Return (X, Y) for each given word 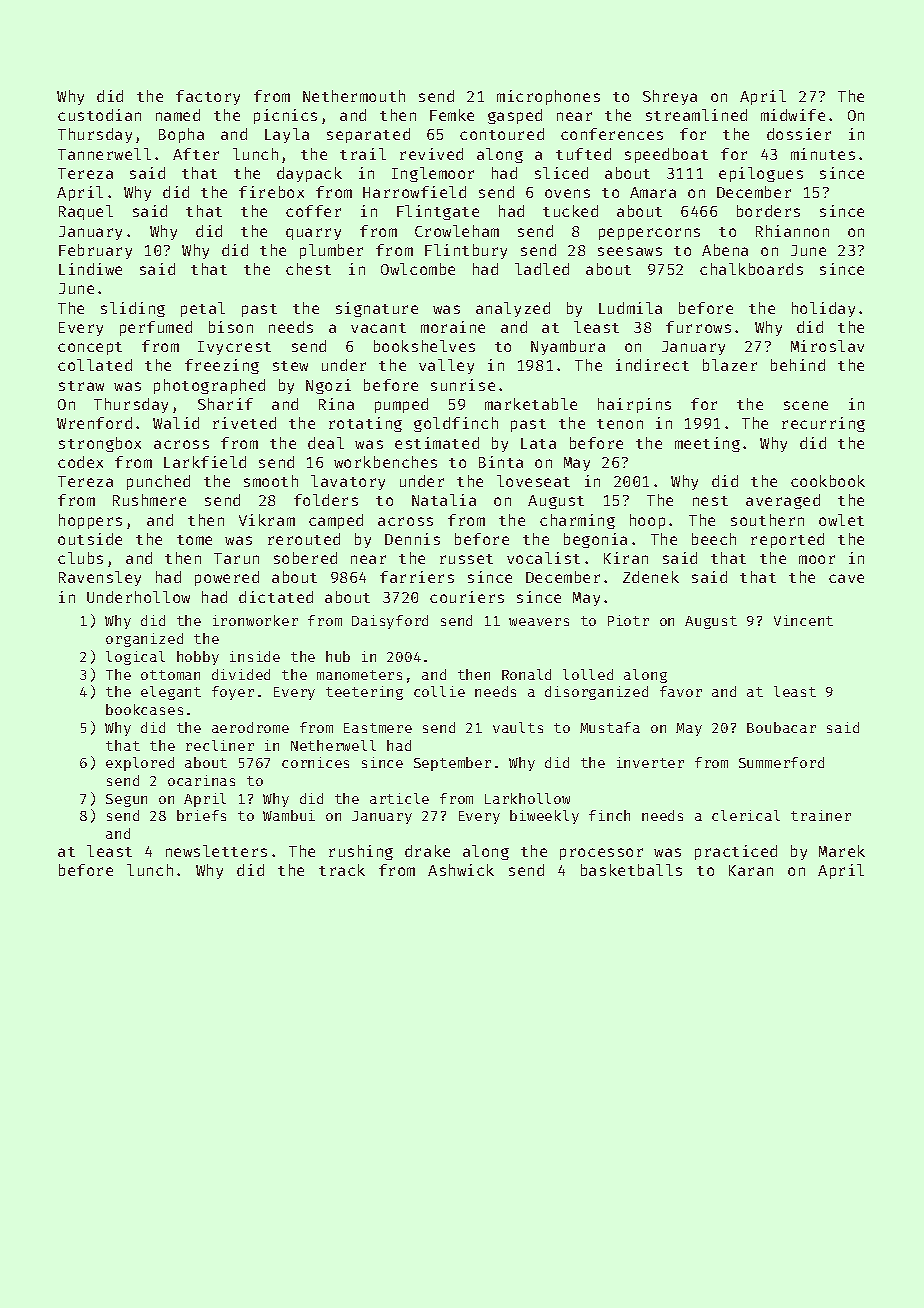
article (399, 798)
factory (208, 97)
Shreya (670, 97)
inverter (650, 762)
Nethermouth (354, 96)
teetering (364, 693)
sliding (133, 309)
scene (806, 405)
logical (135, 658)
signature (377, 309)
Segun (126, 800)
